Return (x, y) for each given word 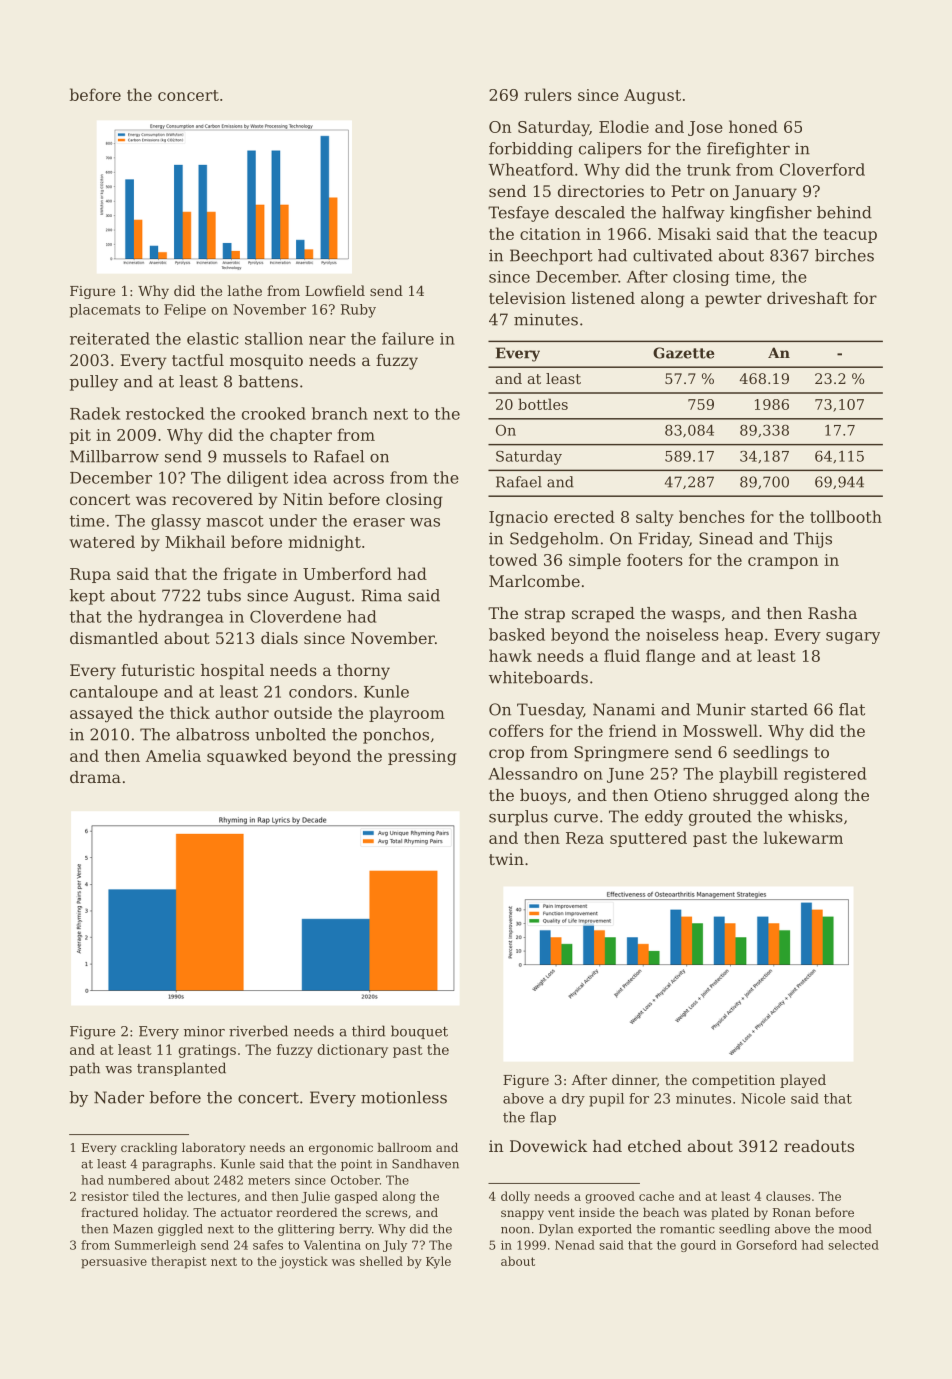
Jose (705, 128)
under (293, 520)
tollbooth (846, 516)
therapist (179, 1262)
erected (584, 516)
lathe (244, 290)
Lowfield (335, 290)
